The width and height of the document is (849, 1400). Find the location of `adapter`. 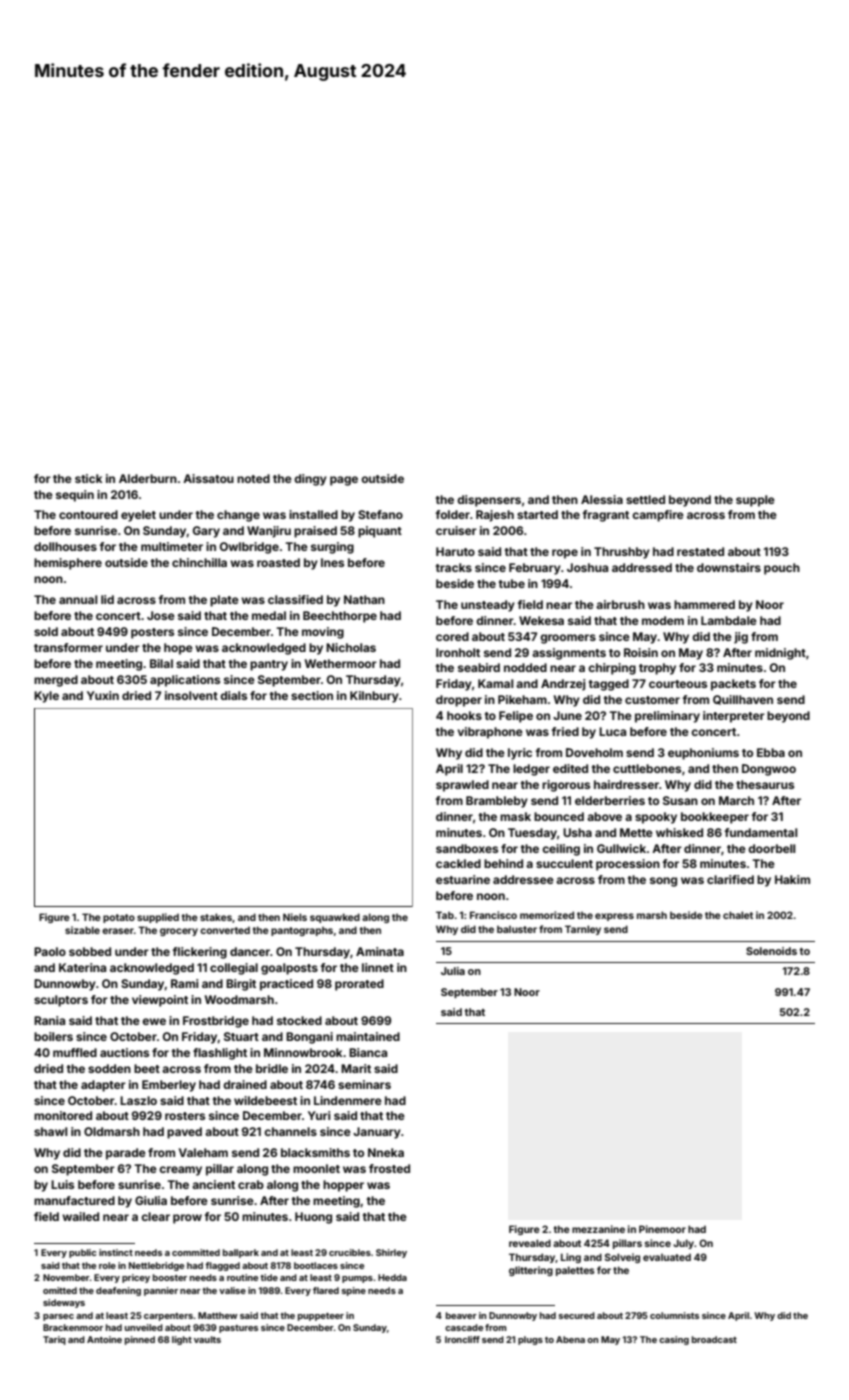

adapter is located at coordinates (103, 1086).
